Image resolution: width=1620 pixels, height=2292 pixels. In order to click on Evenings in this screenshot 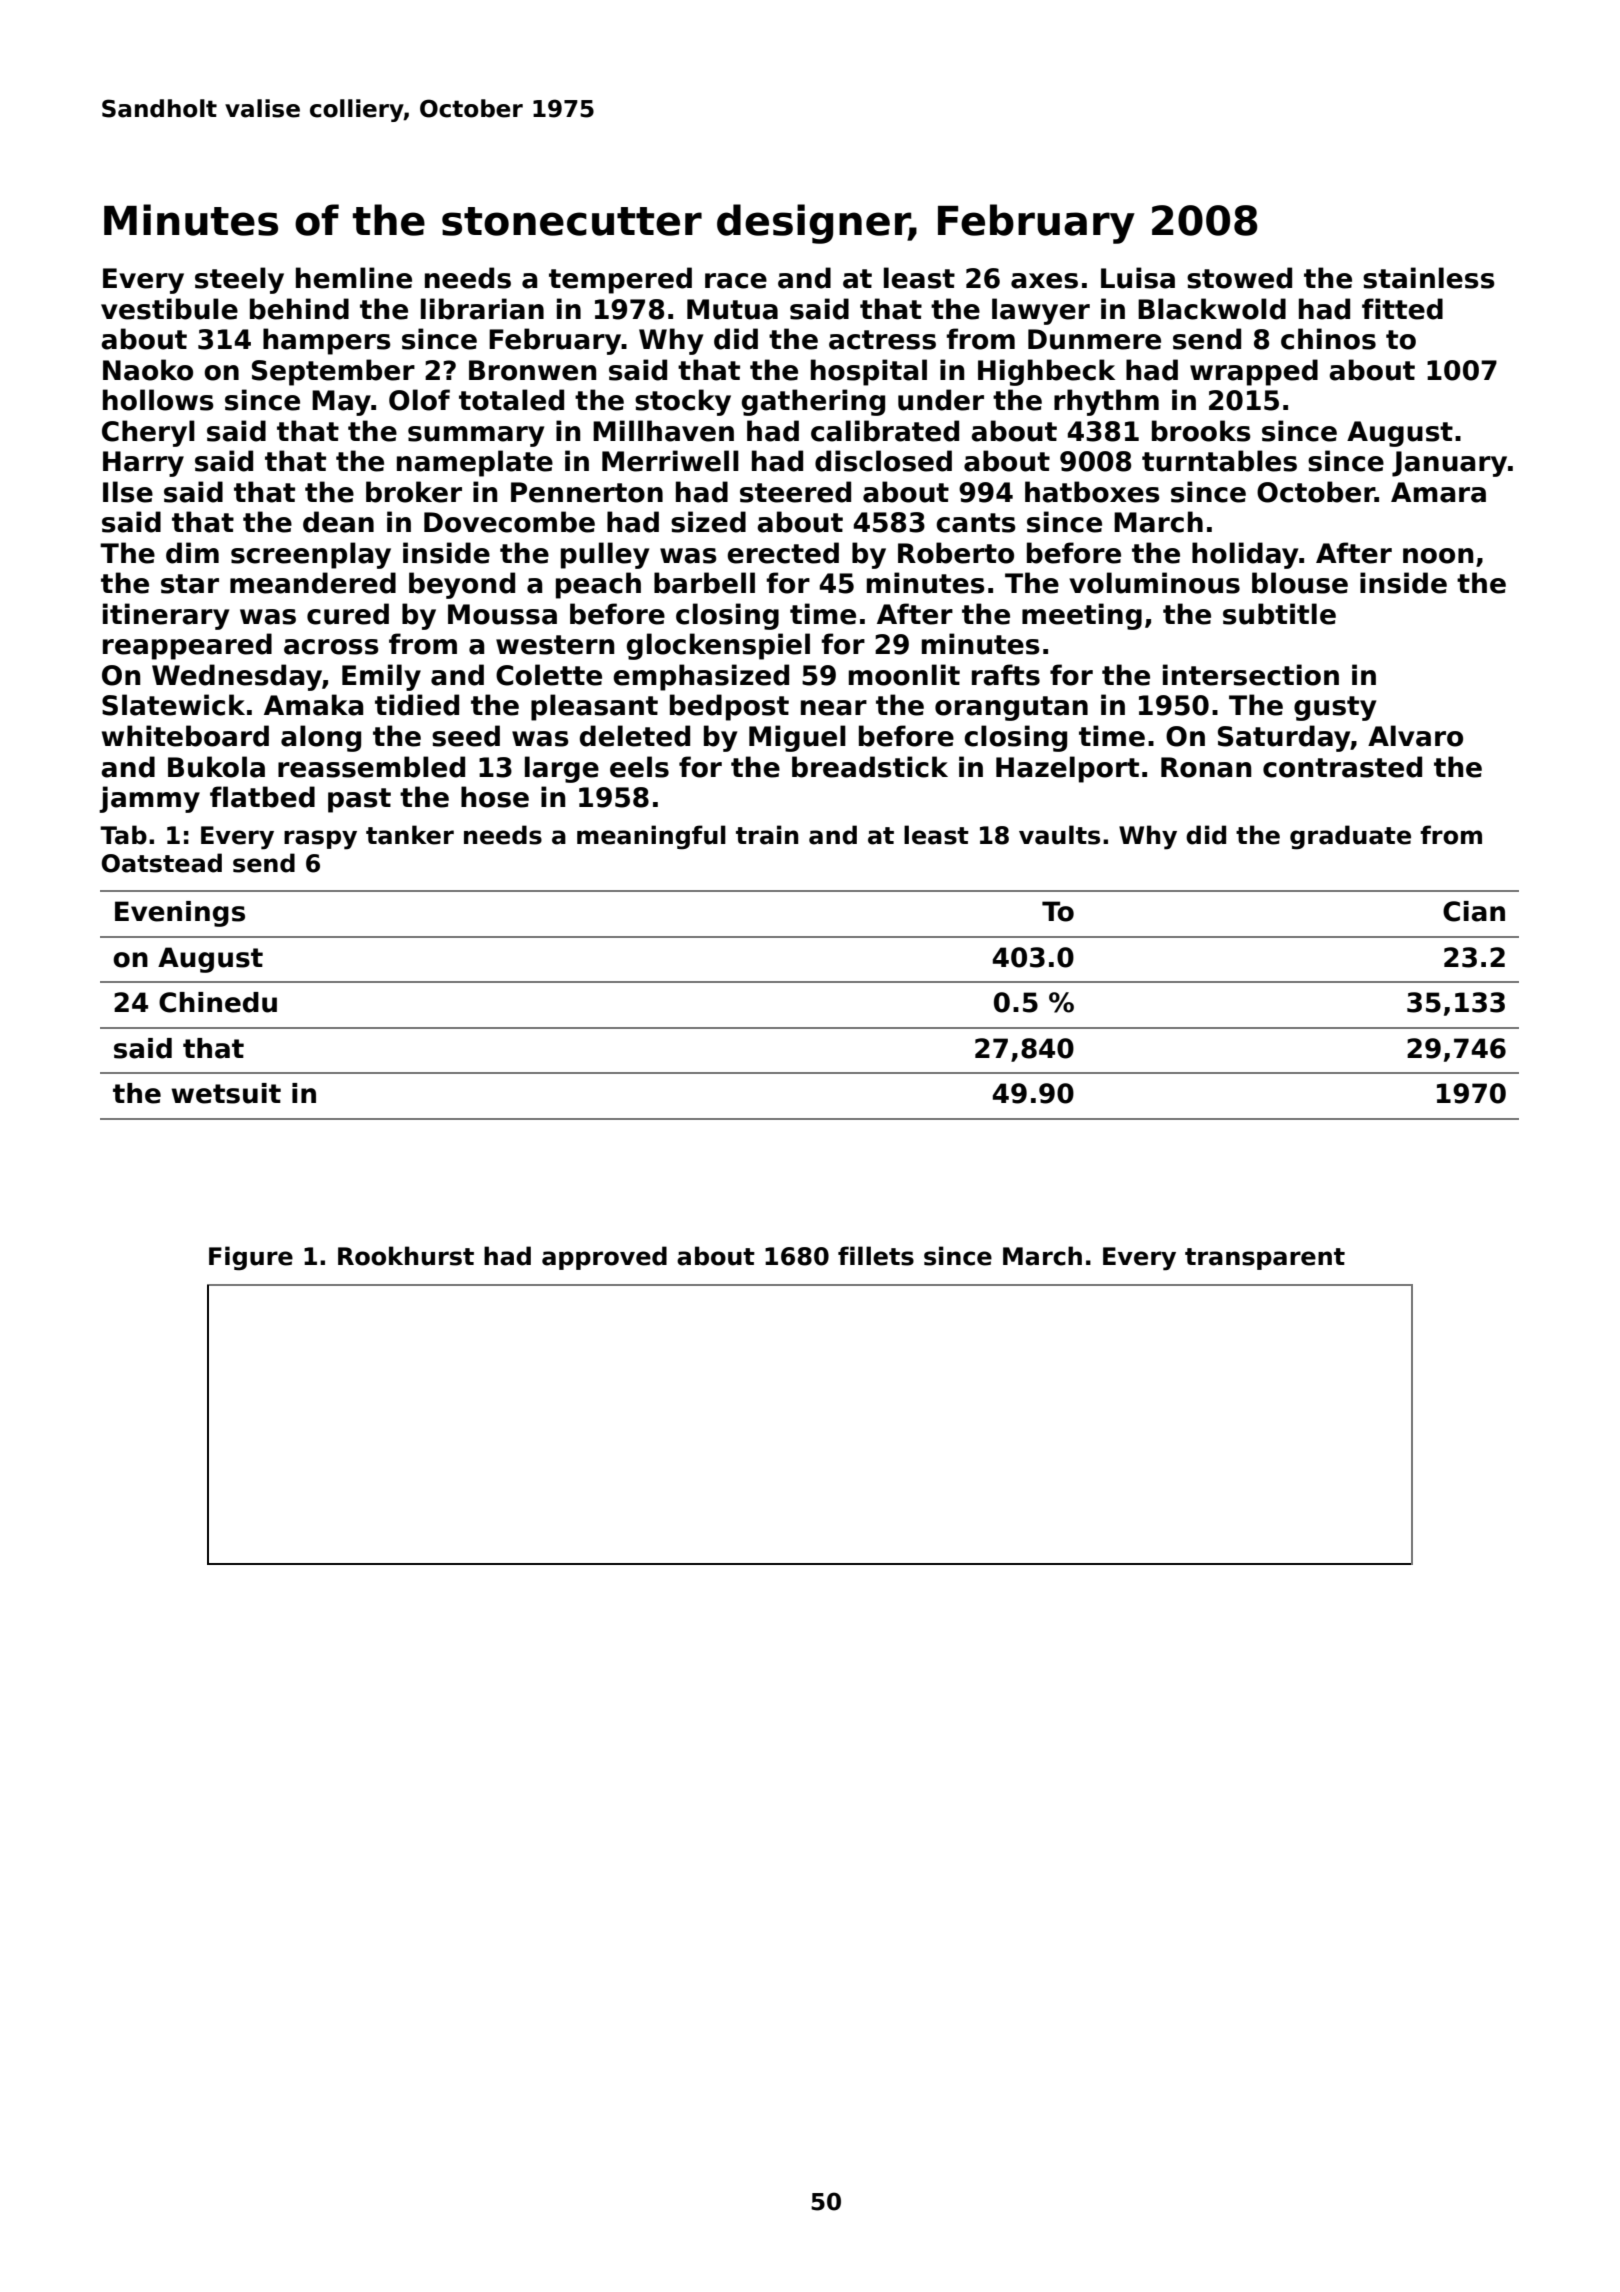, I will do `click(180, 914)`.
